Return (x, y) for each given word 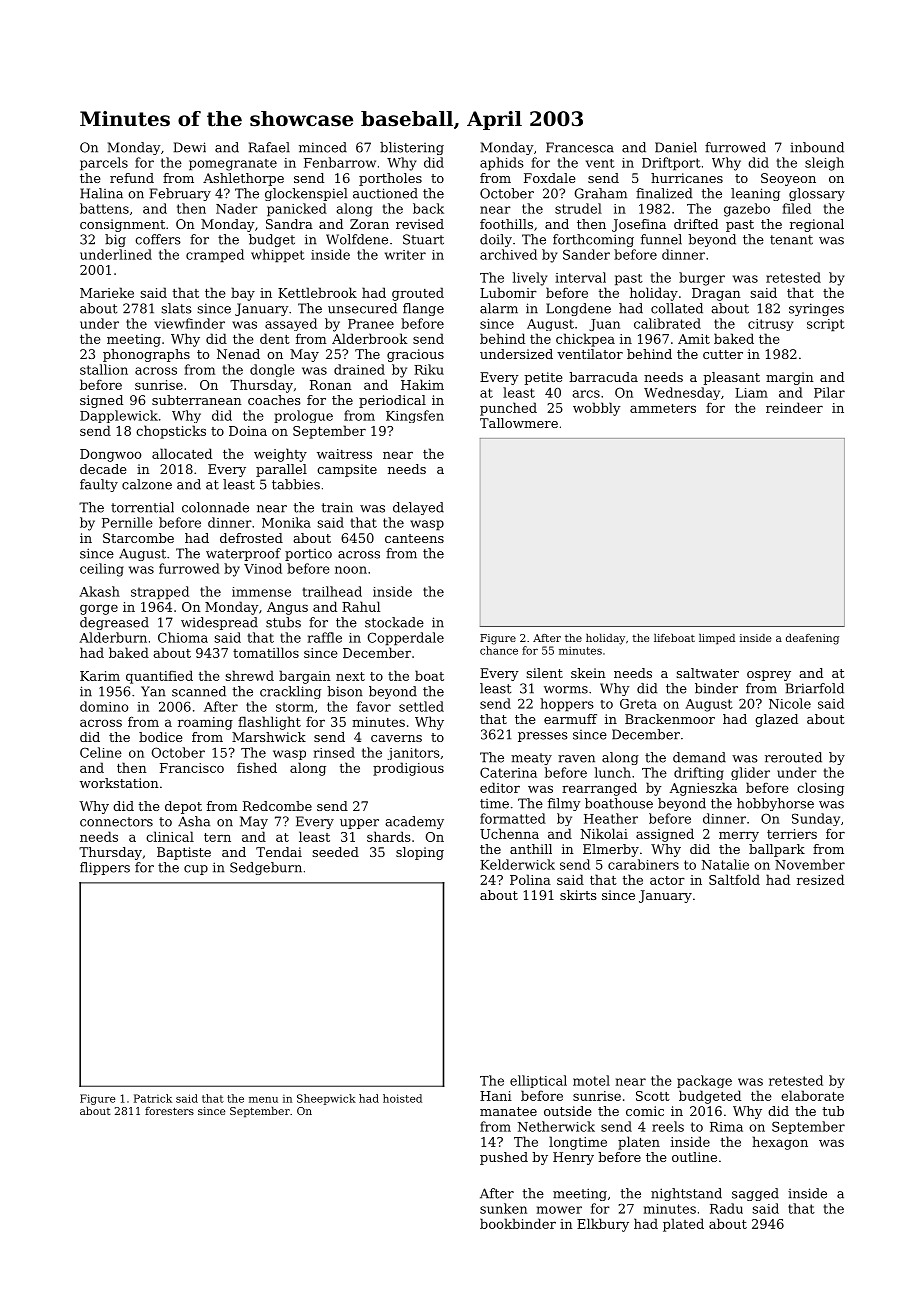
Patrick (153, 1098)
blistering (412, 148)
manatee (508, 1111)
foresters (169, 1111)
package (704, 1081)
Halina (101, 193)
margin (790, 378)
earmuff (570, 719)
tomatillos (266, 652)
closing (820, 789)
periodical (392, 401)
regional (817, 225)
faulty (99, 485)
